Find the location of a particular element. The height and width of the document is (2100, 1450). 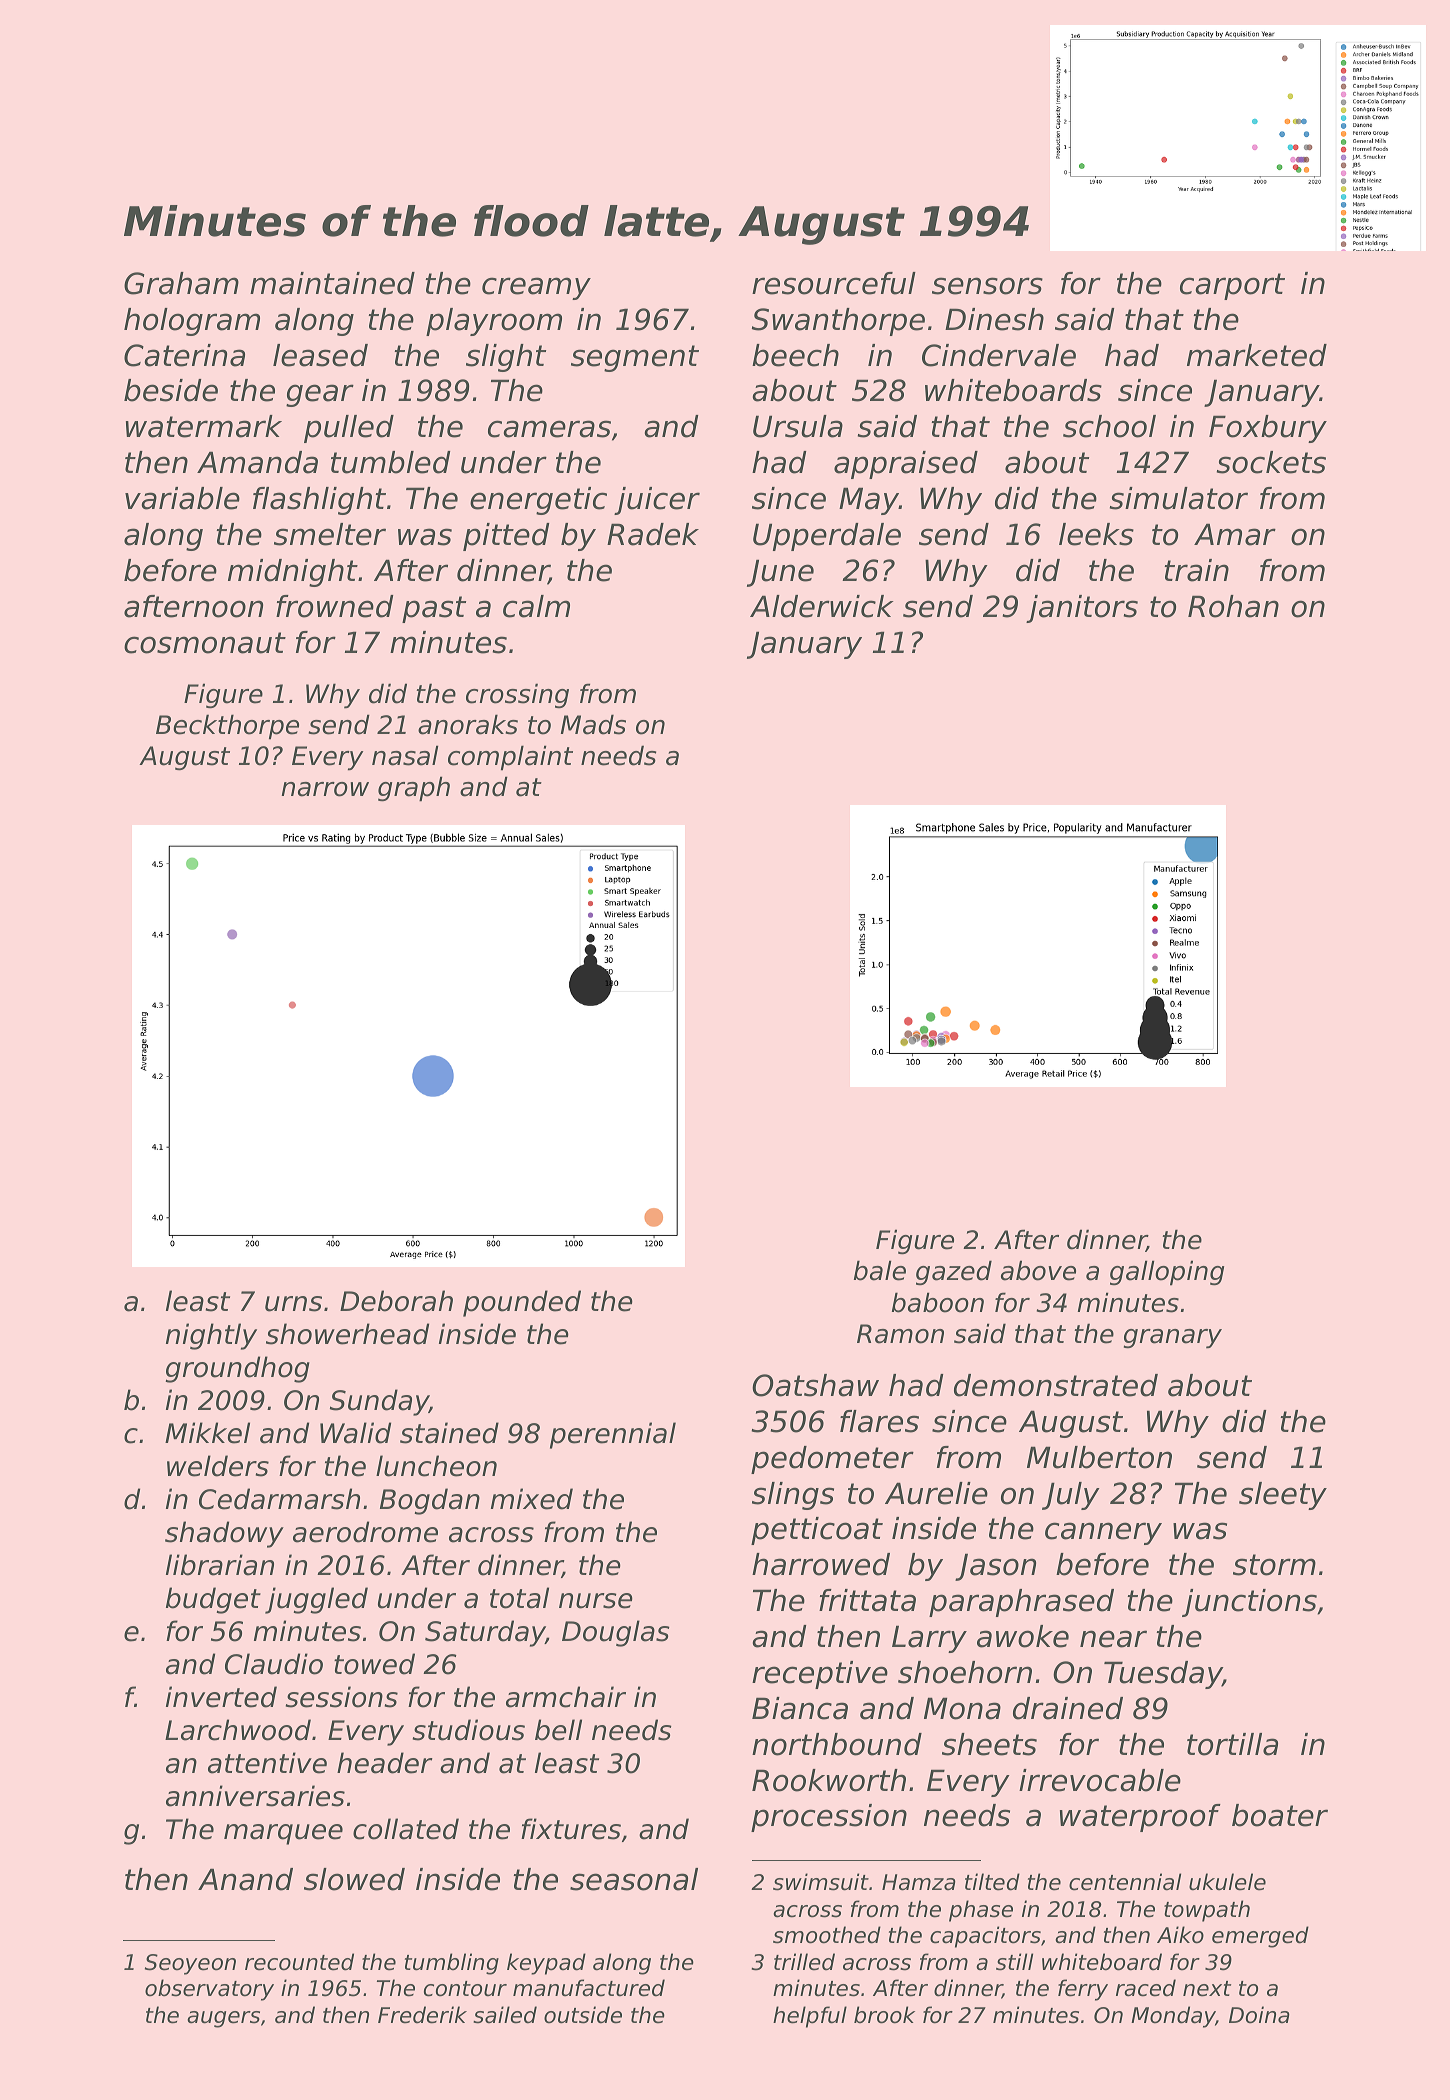

petticoat is located at coordinates (817, 1531).
